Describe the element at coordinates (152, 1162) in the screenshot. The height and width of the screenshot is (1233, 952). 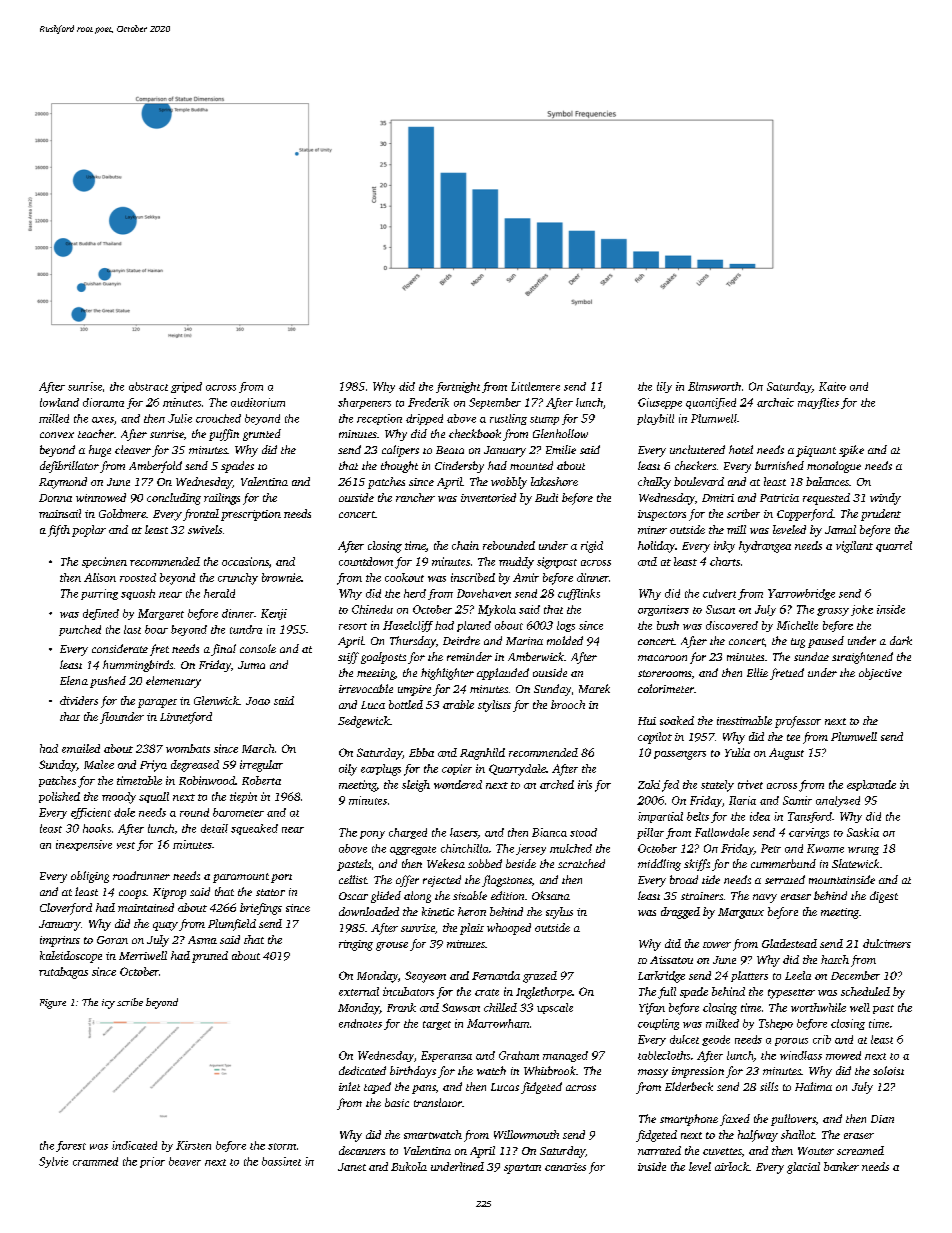
I see `prior` at that location.
